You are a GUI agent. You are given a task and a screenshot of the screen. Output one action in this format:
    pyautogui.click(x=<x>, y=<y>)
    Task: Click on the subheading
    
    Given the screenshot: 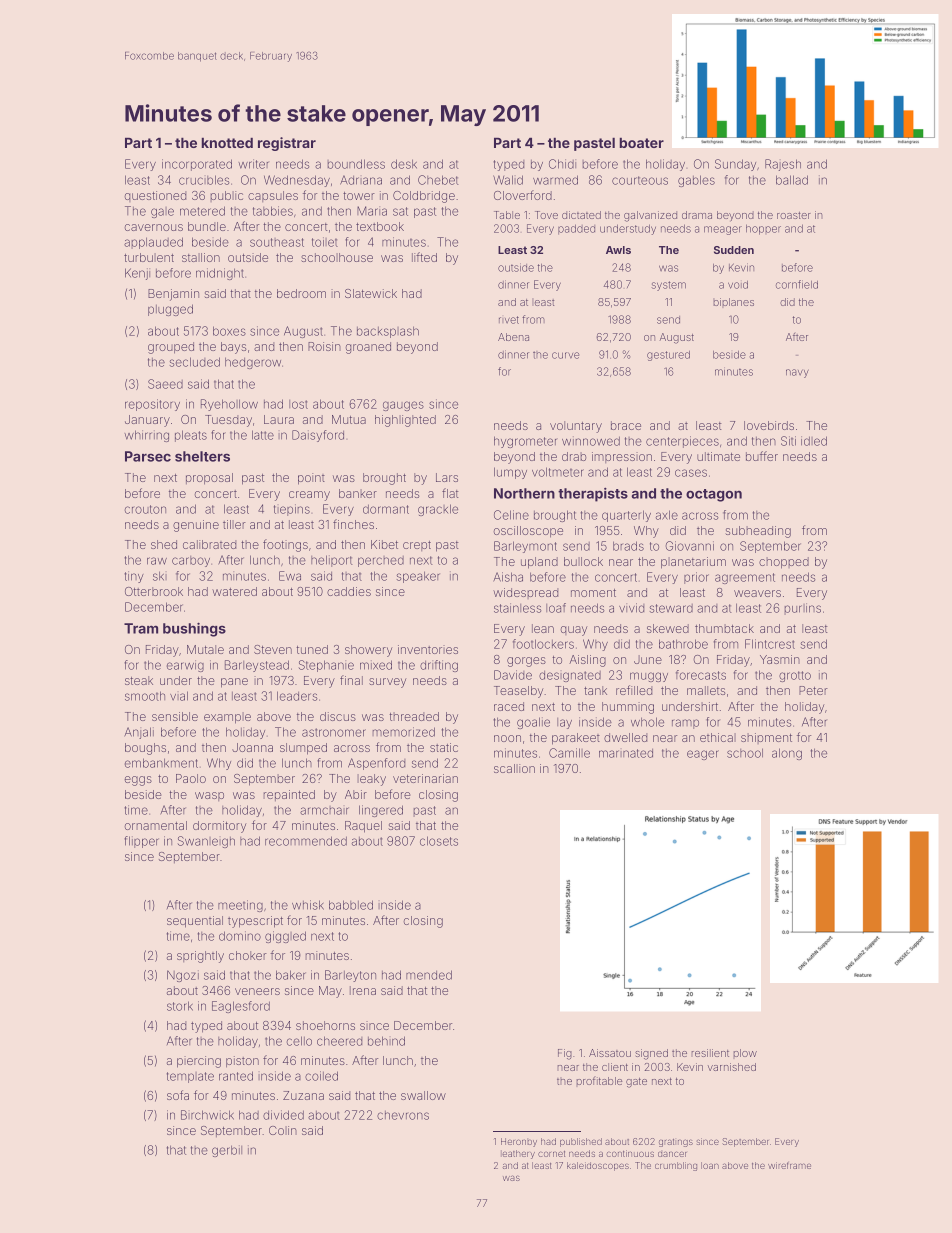 What is the action you would take?
    pyautogui.click(x=758, y=532)
